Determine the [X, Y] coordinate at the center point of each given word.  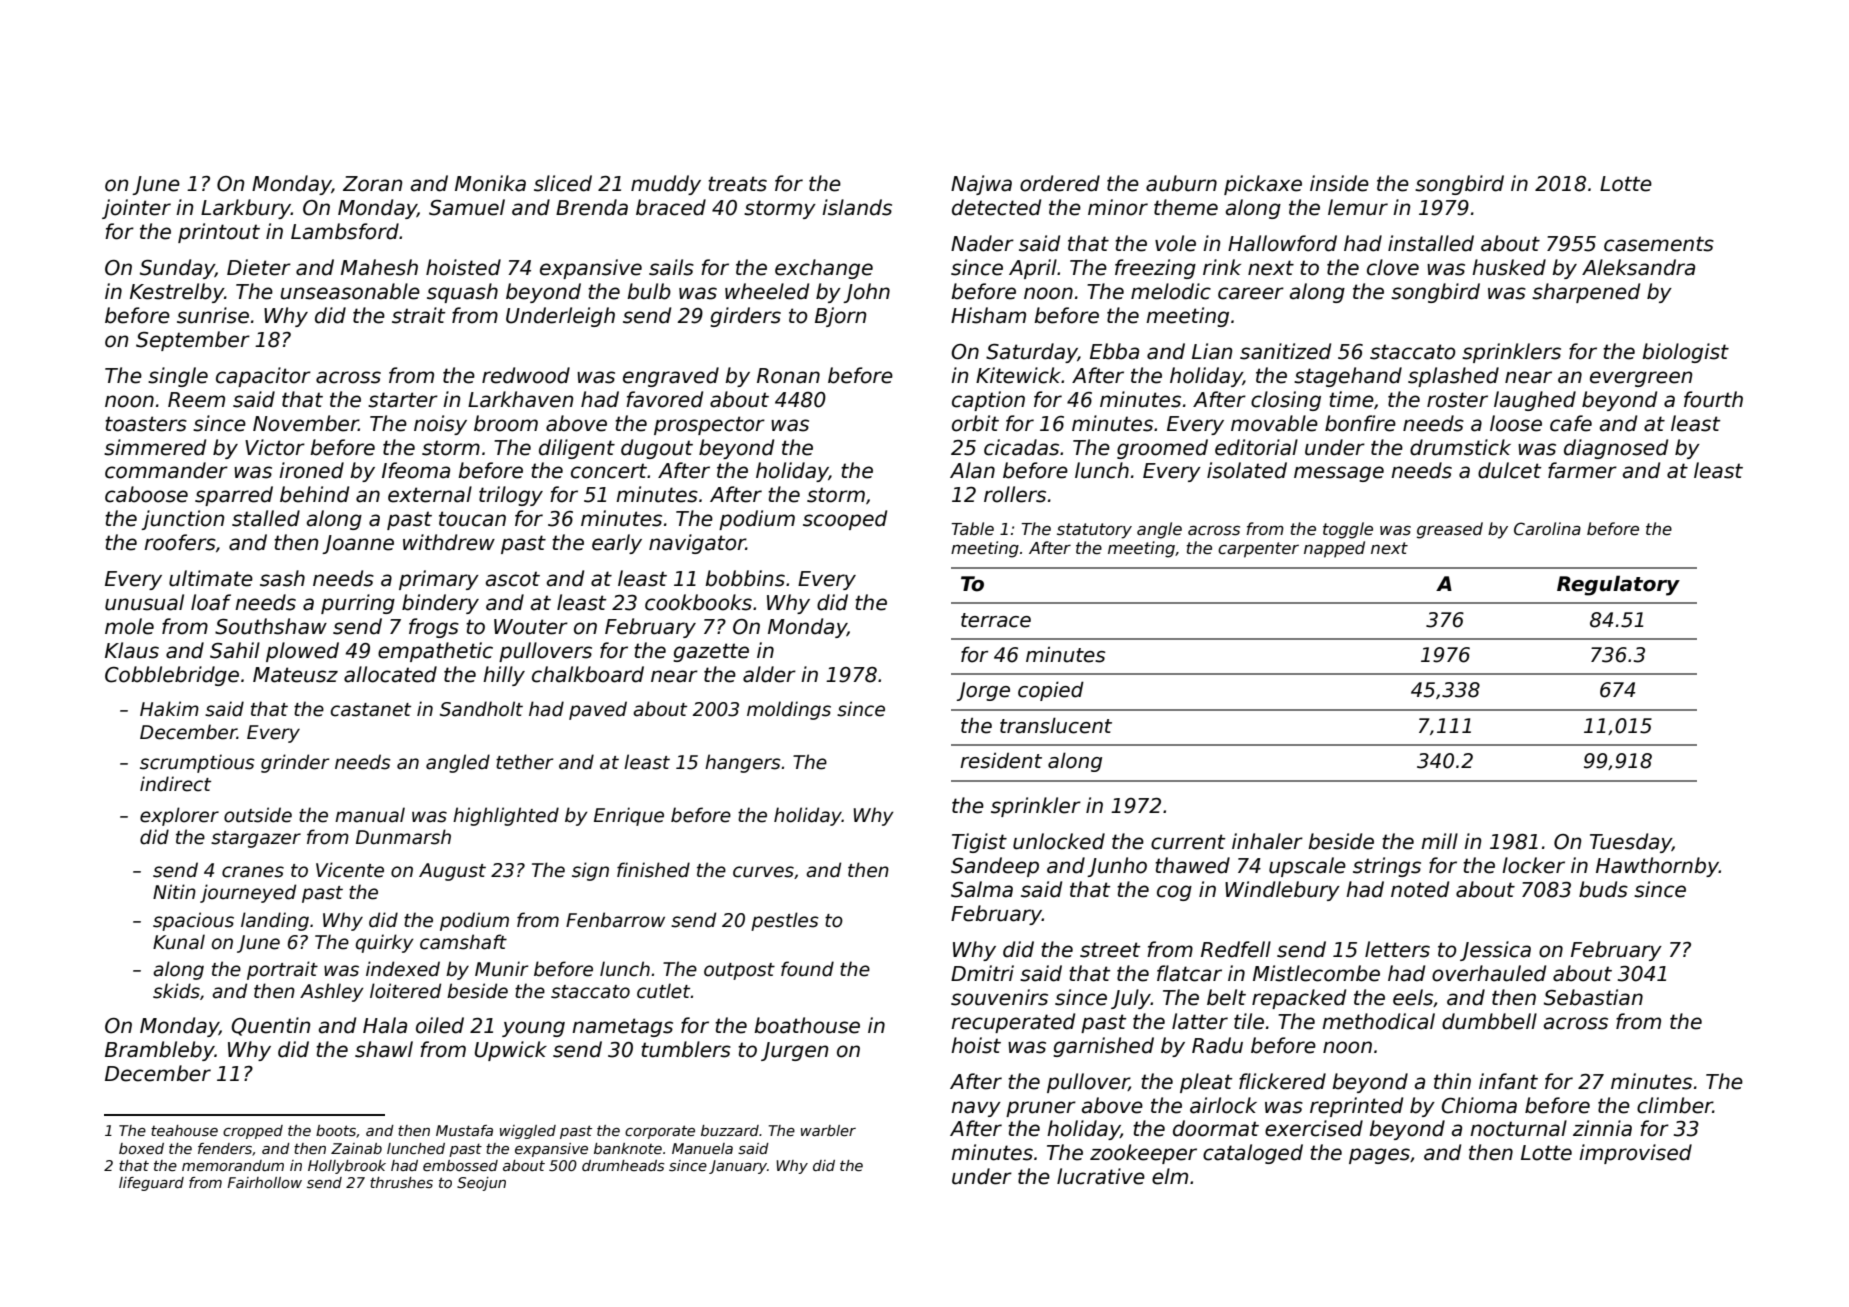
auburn [1181, 183]
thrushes [401, 1182]
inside [1339, 183]
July [1131, 999]
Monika [490, 183]
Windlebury [1282, 891]
